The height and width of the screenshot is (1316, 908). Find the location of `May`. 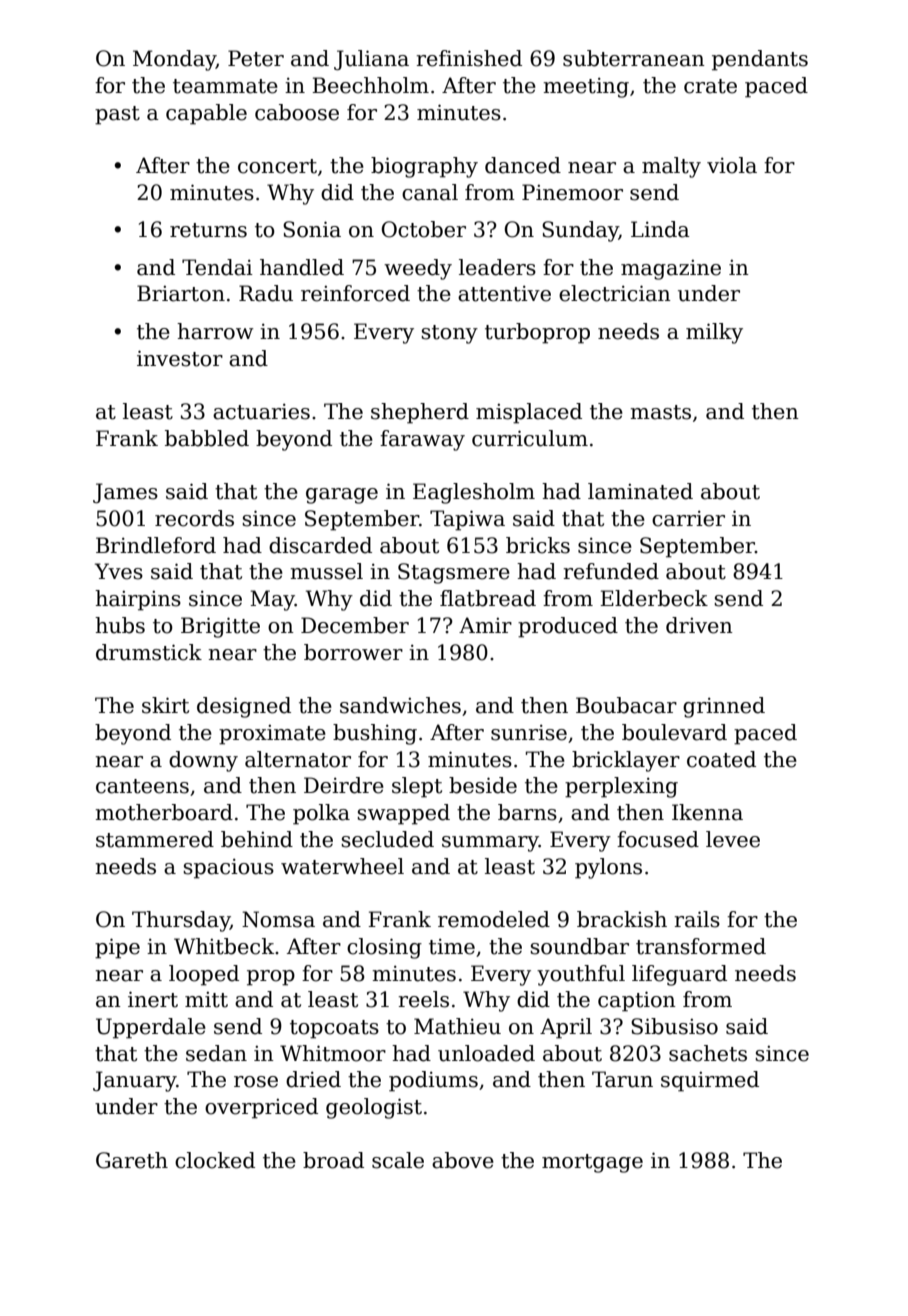

May is located at coordinates (272, 600).
